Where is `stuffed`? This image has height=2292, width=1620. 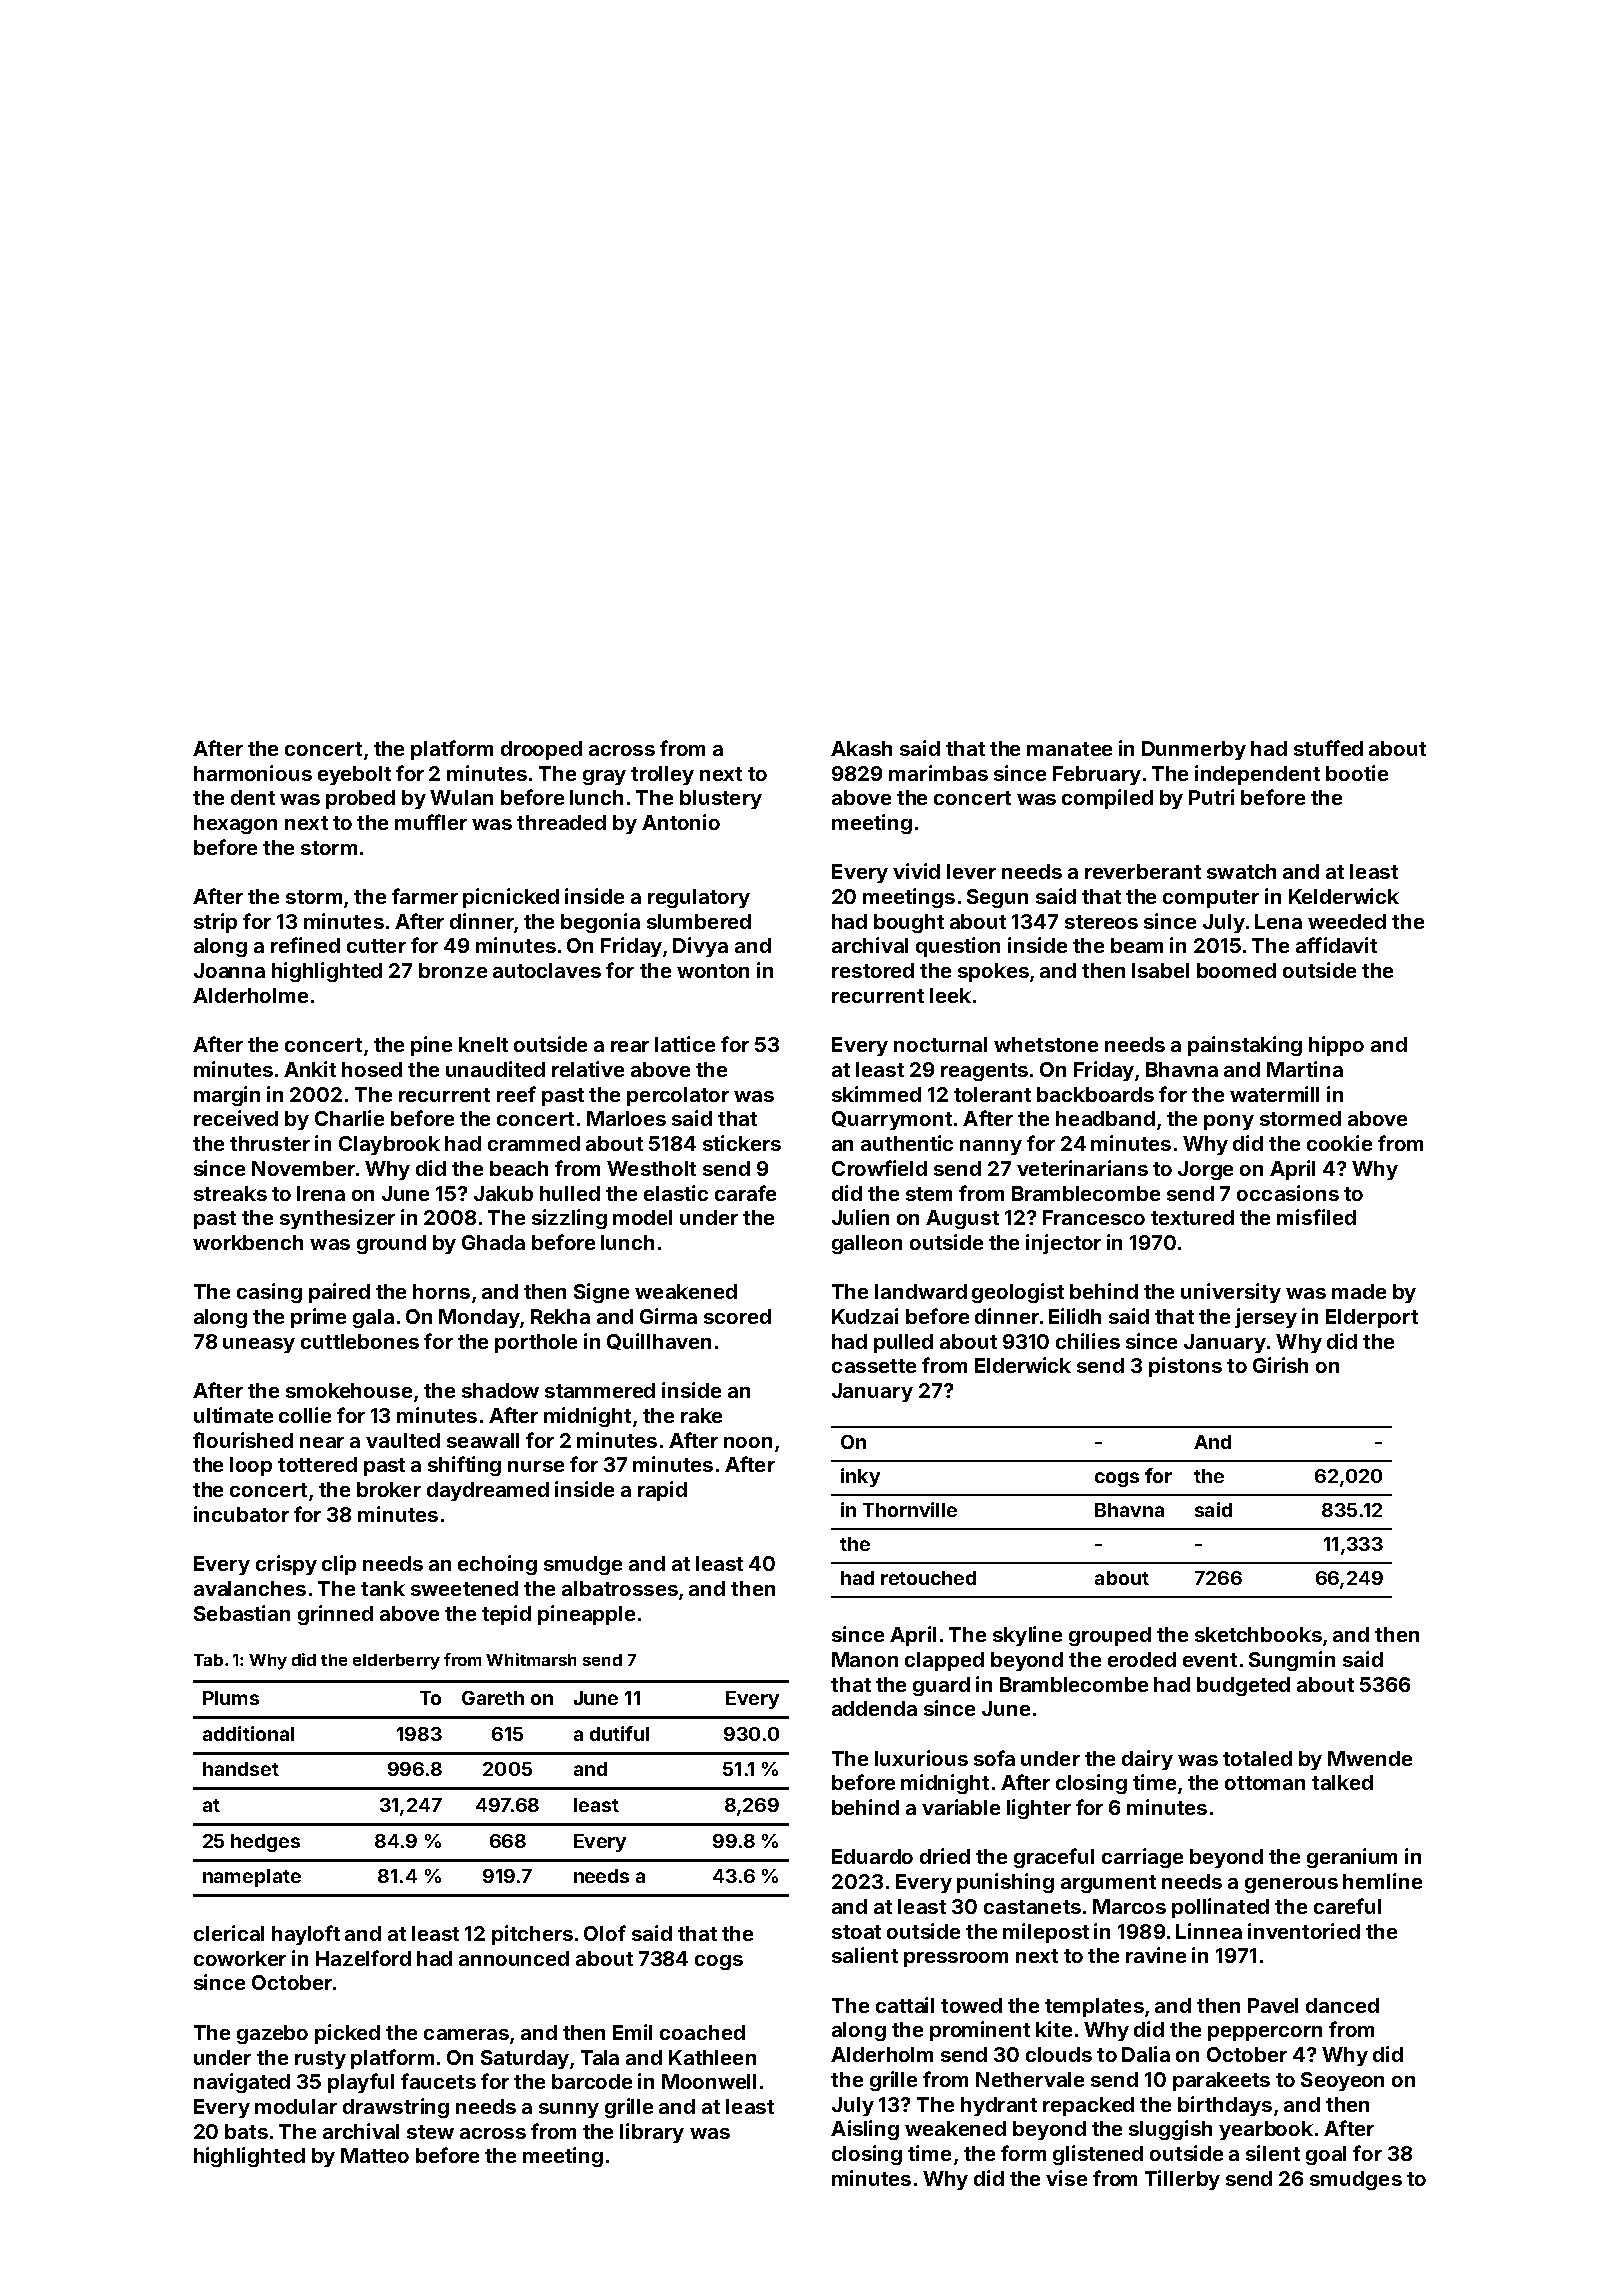 stuffed is located at coordinates (1328, 748).
